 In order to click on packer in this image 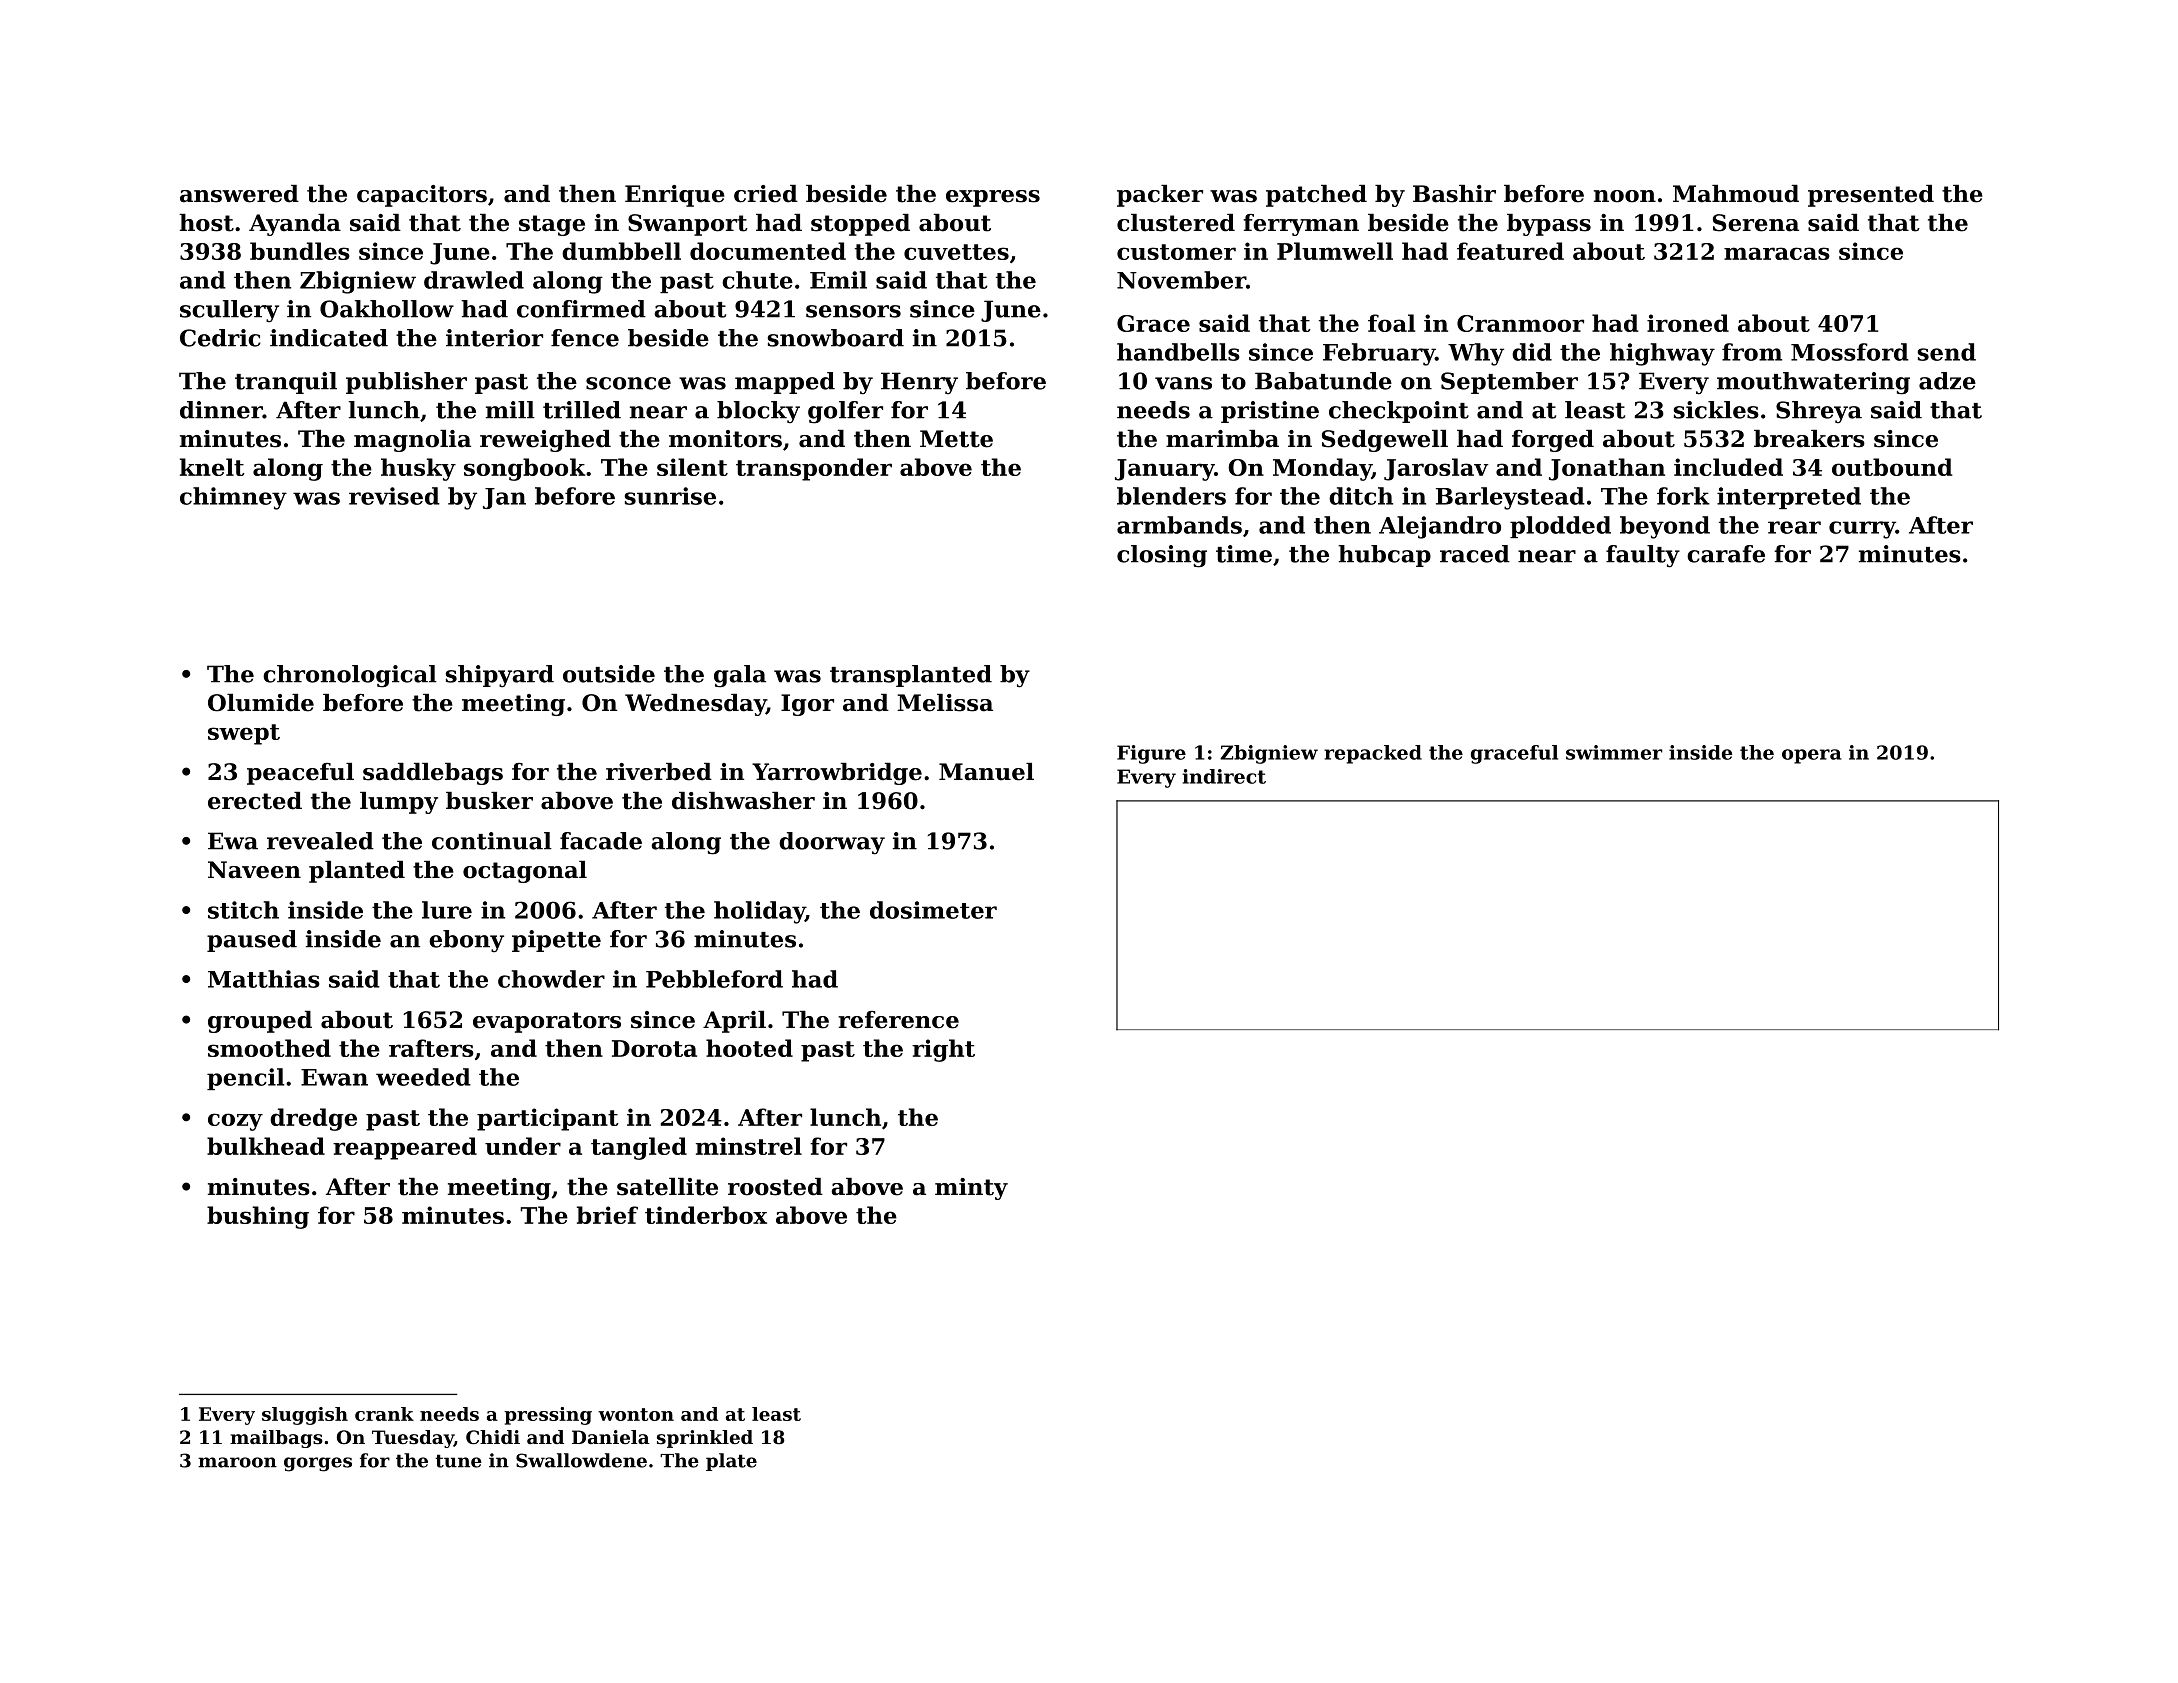, I will do `click(1160, 196)`.
